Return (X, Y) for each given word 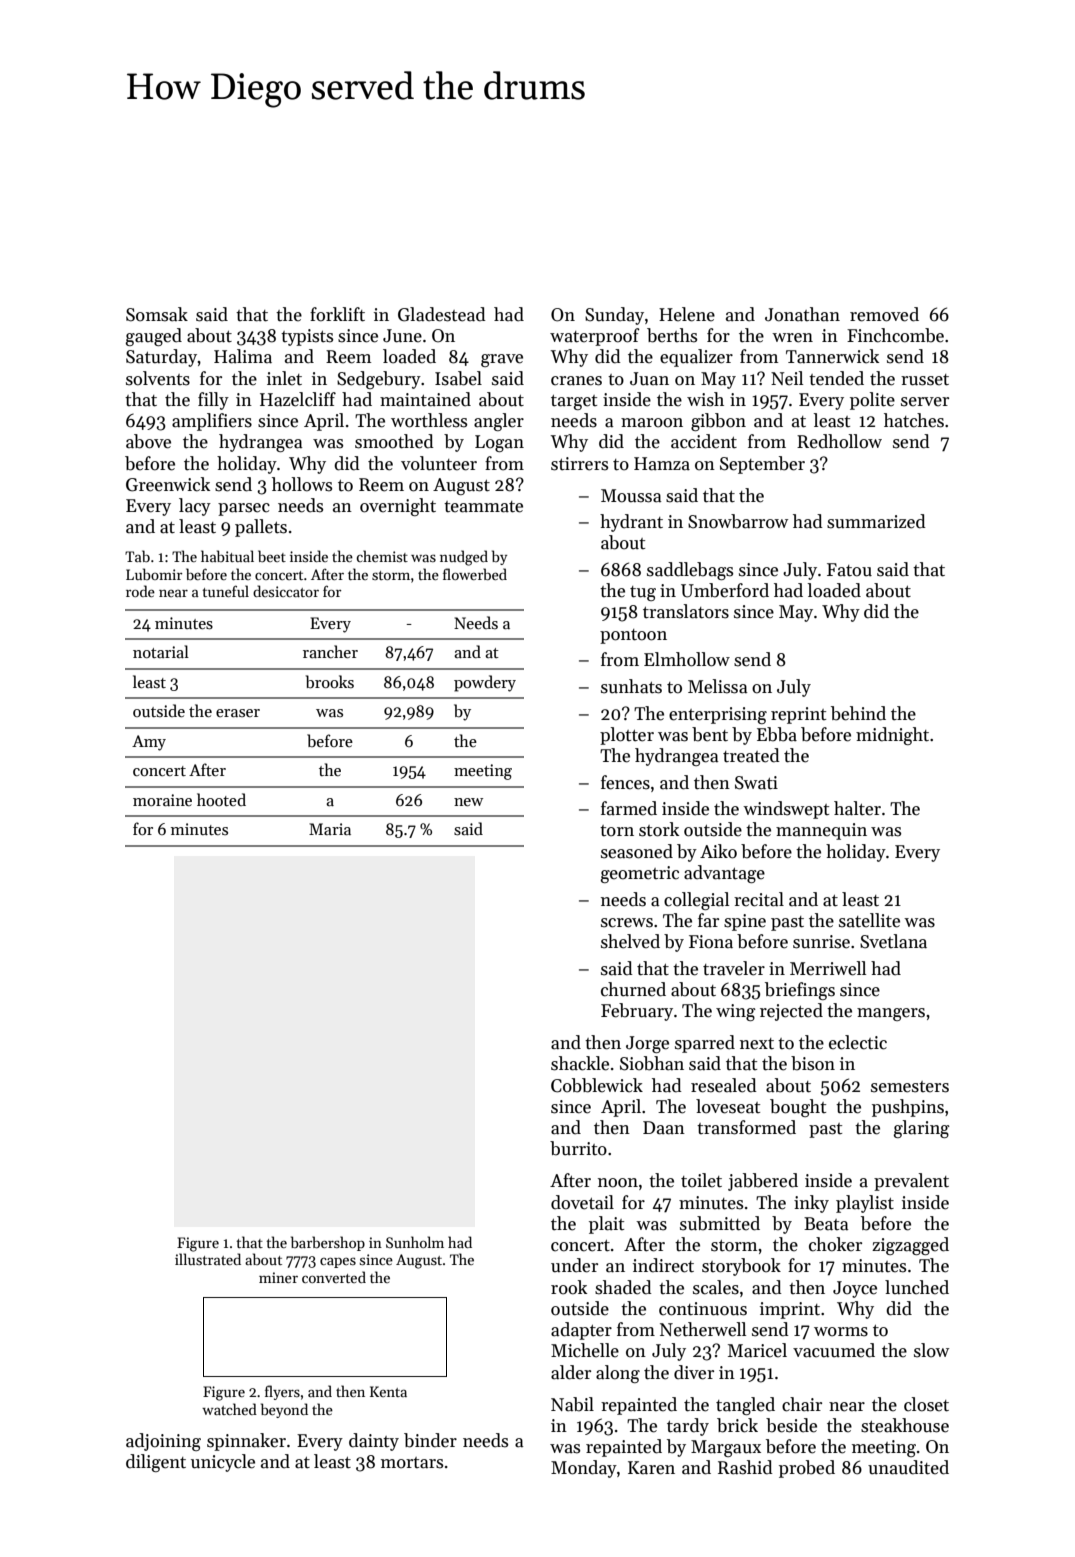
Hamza (662, 464)
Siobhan (652, 1063)
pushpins (908, 1108)
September (762, 465)
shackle (580, 1063)
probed (807, 1469)
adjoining (163, 1442)
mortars (412, 1463)
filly (213, 401)
